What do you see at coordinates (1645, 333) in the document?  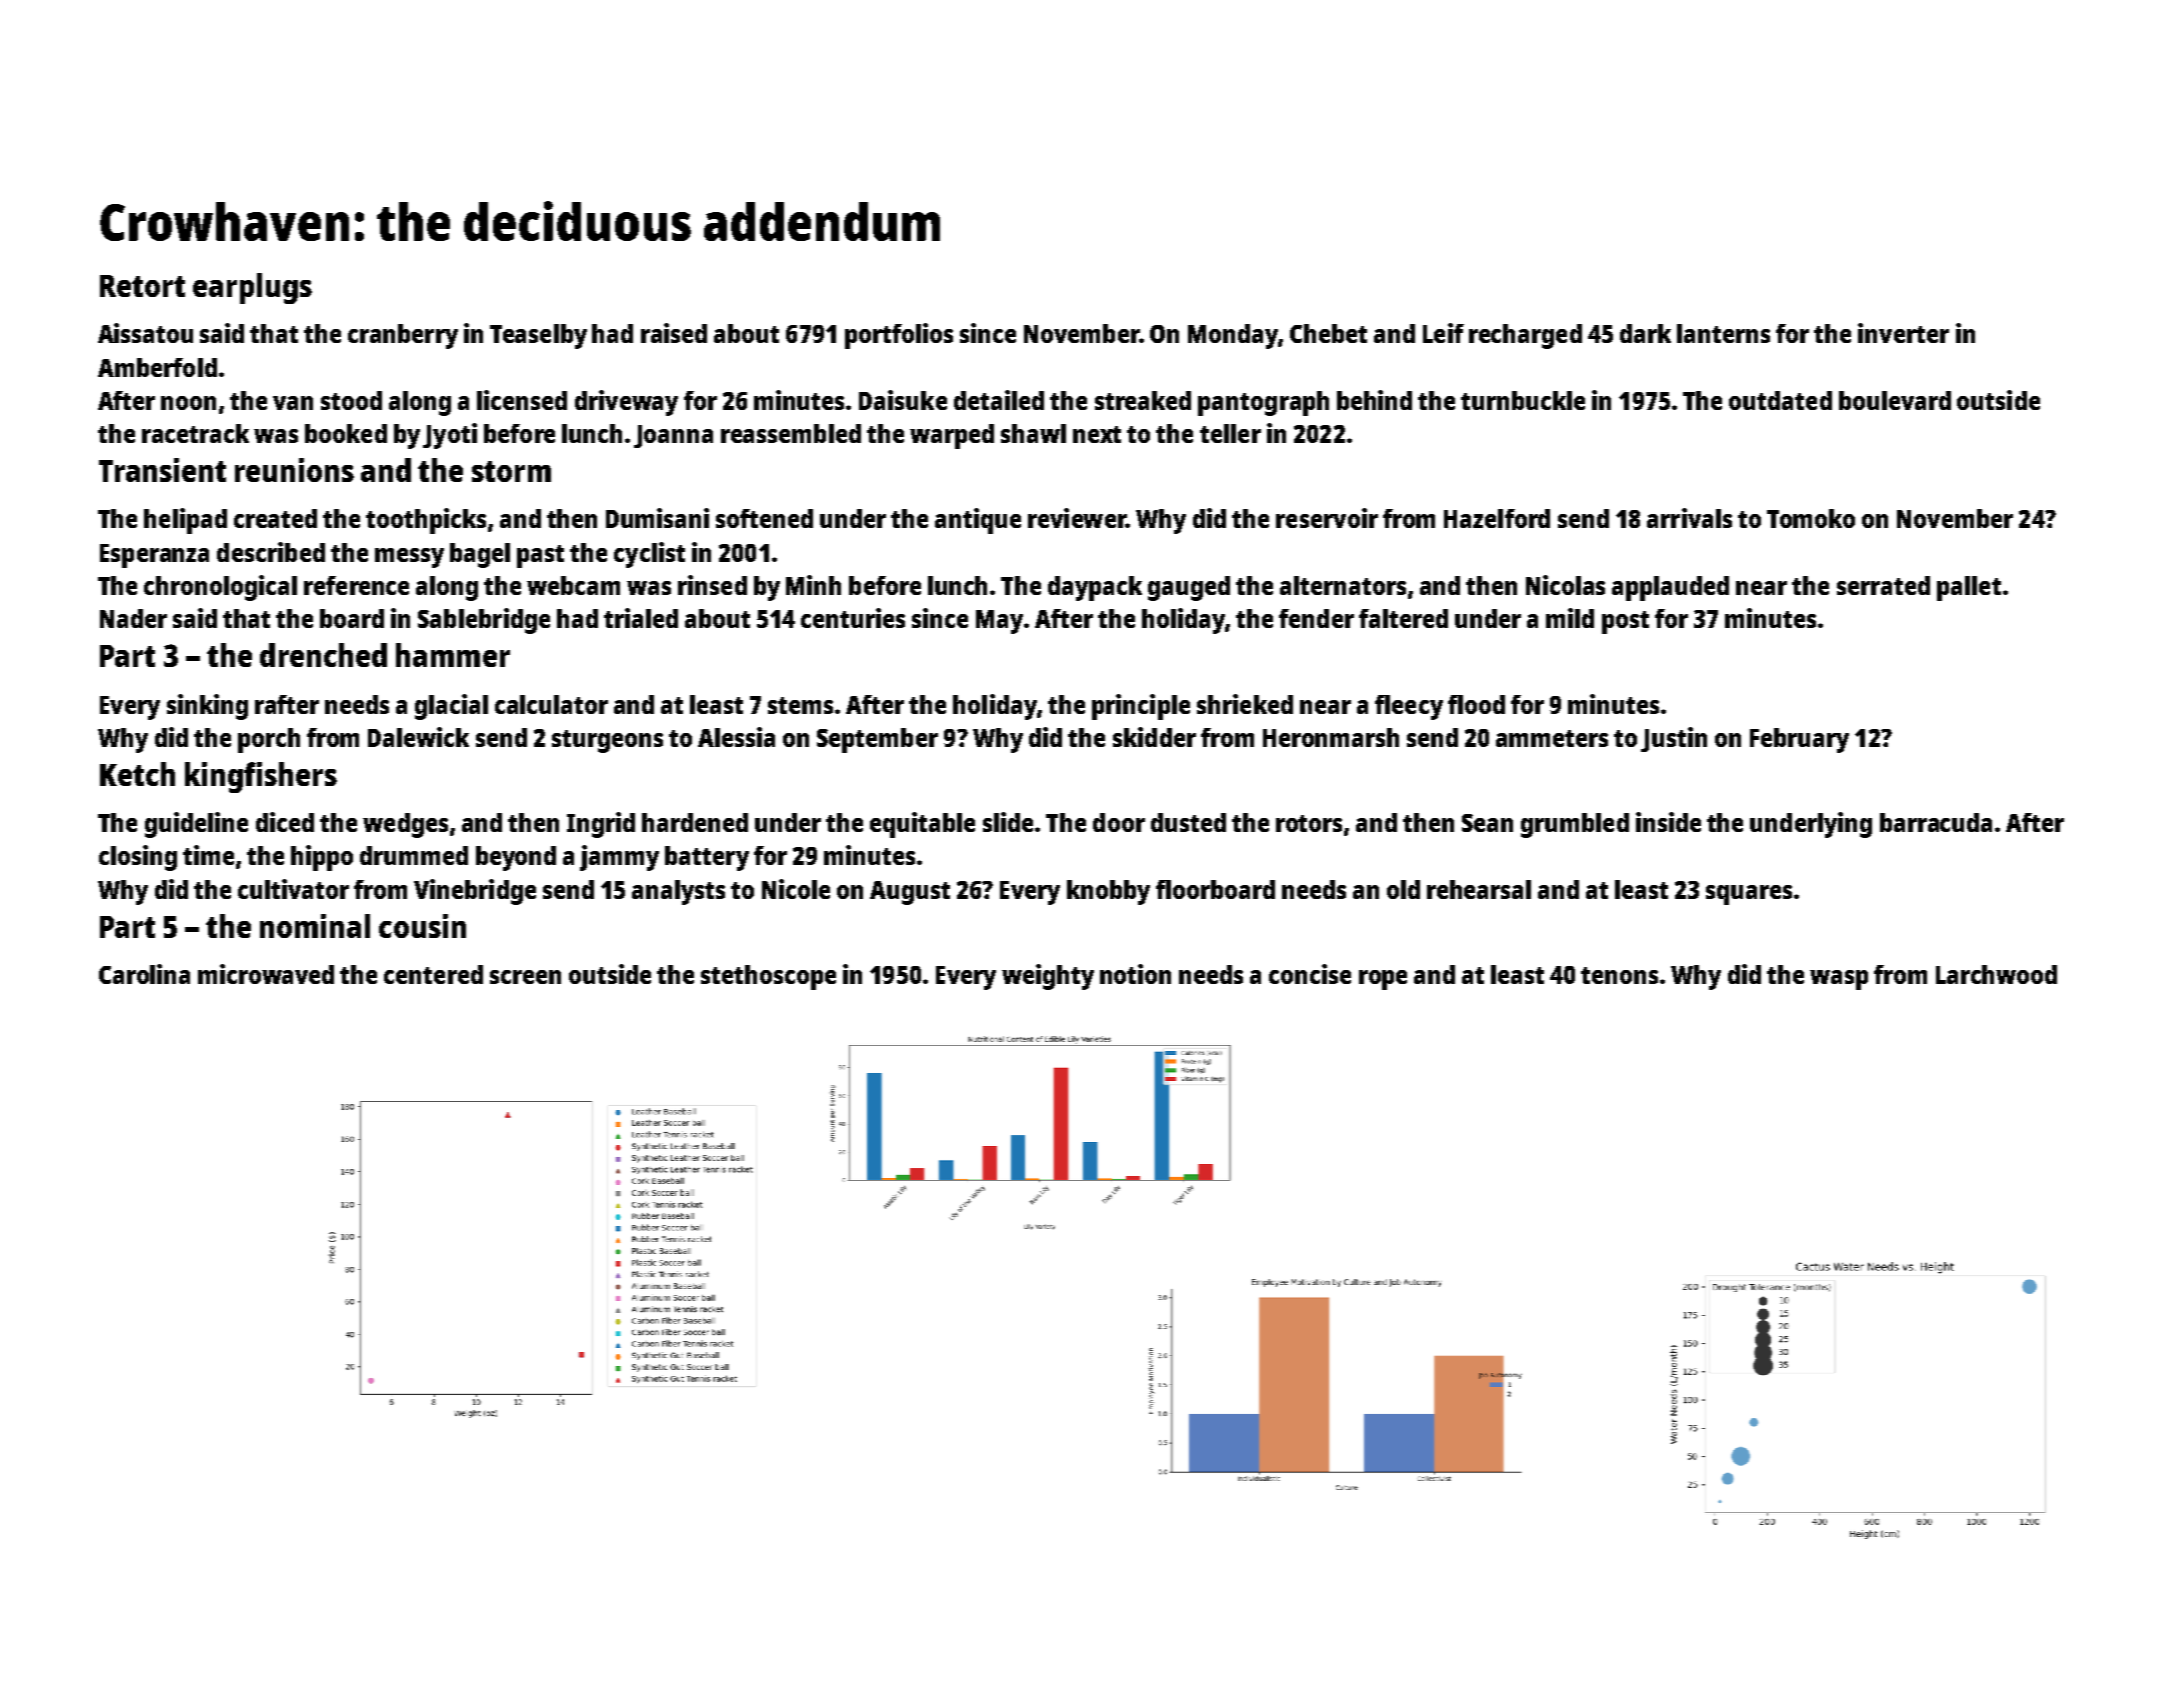 I see `dark` at bounding box center [1645, 333].
